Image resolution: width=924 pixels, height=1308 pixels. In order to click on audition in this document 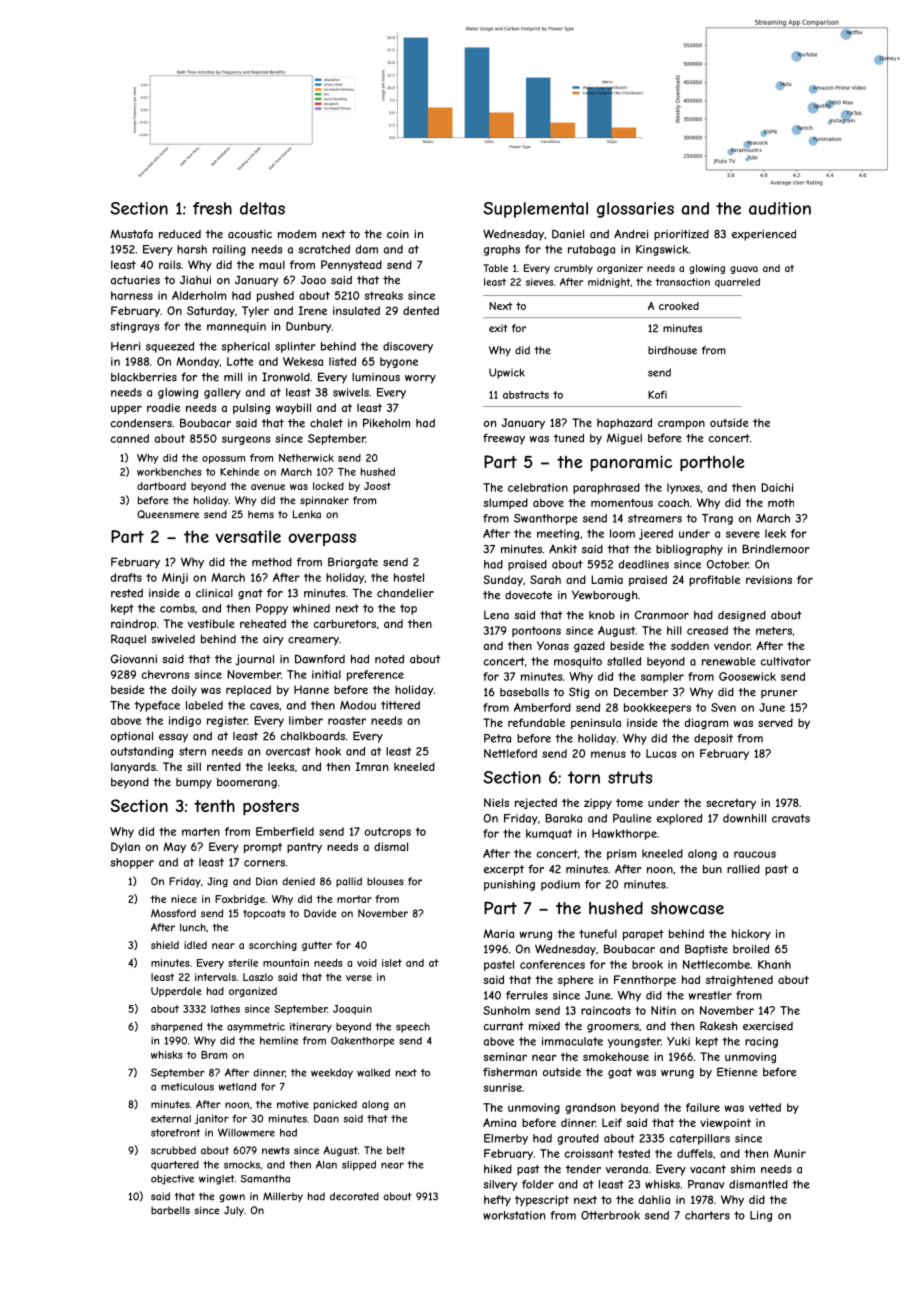, I will do `click(780, 208)`.
